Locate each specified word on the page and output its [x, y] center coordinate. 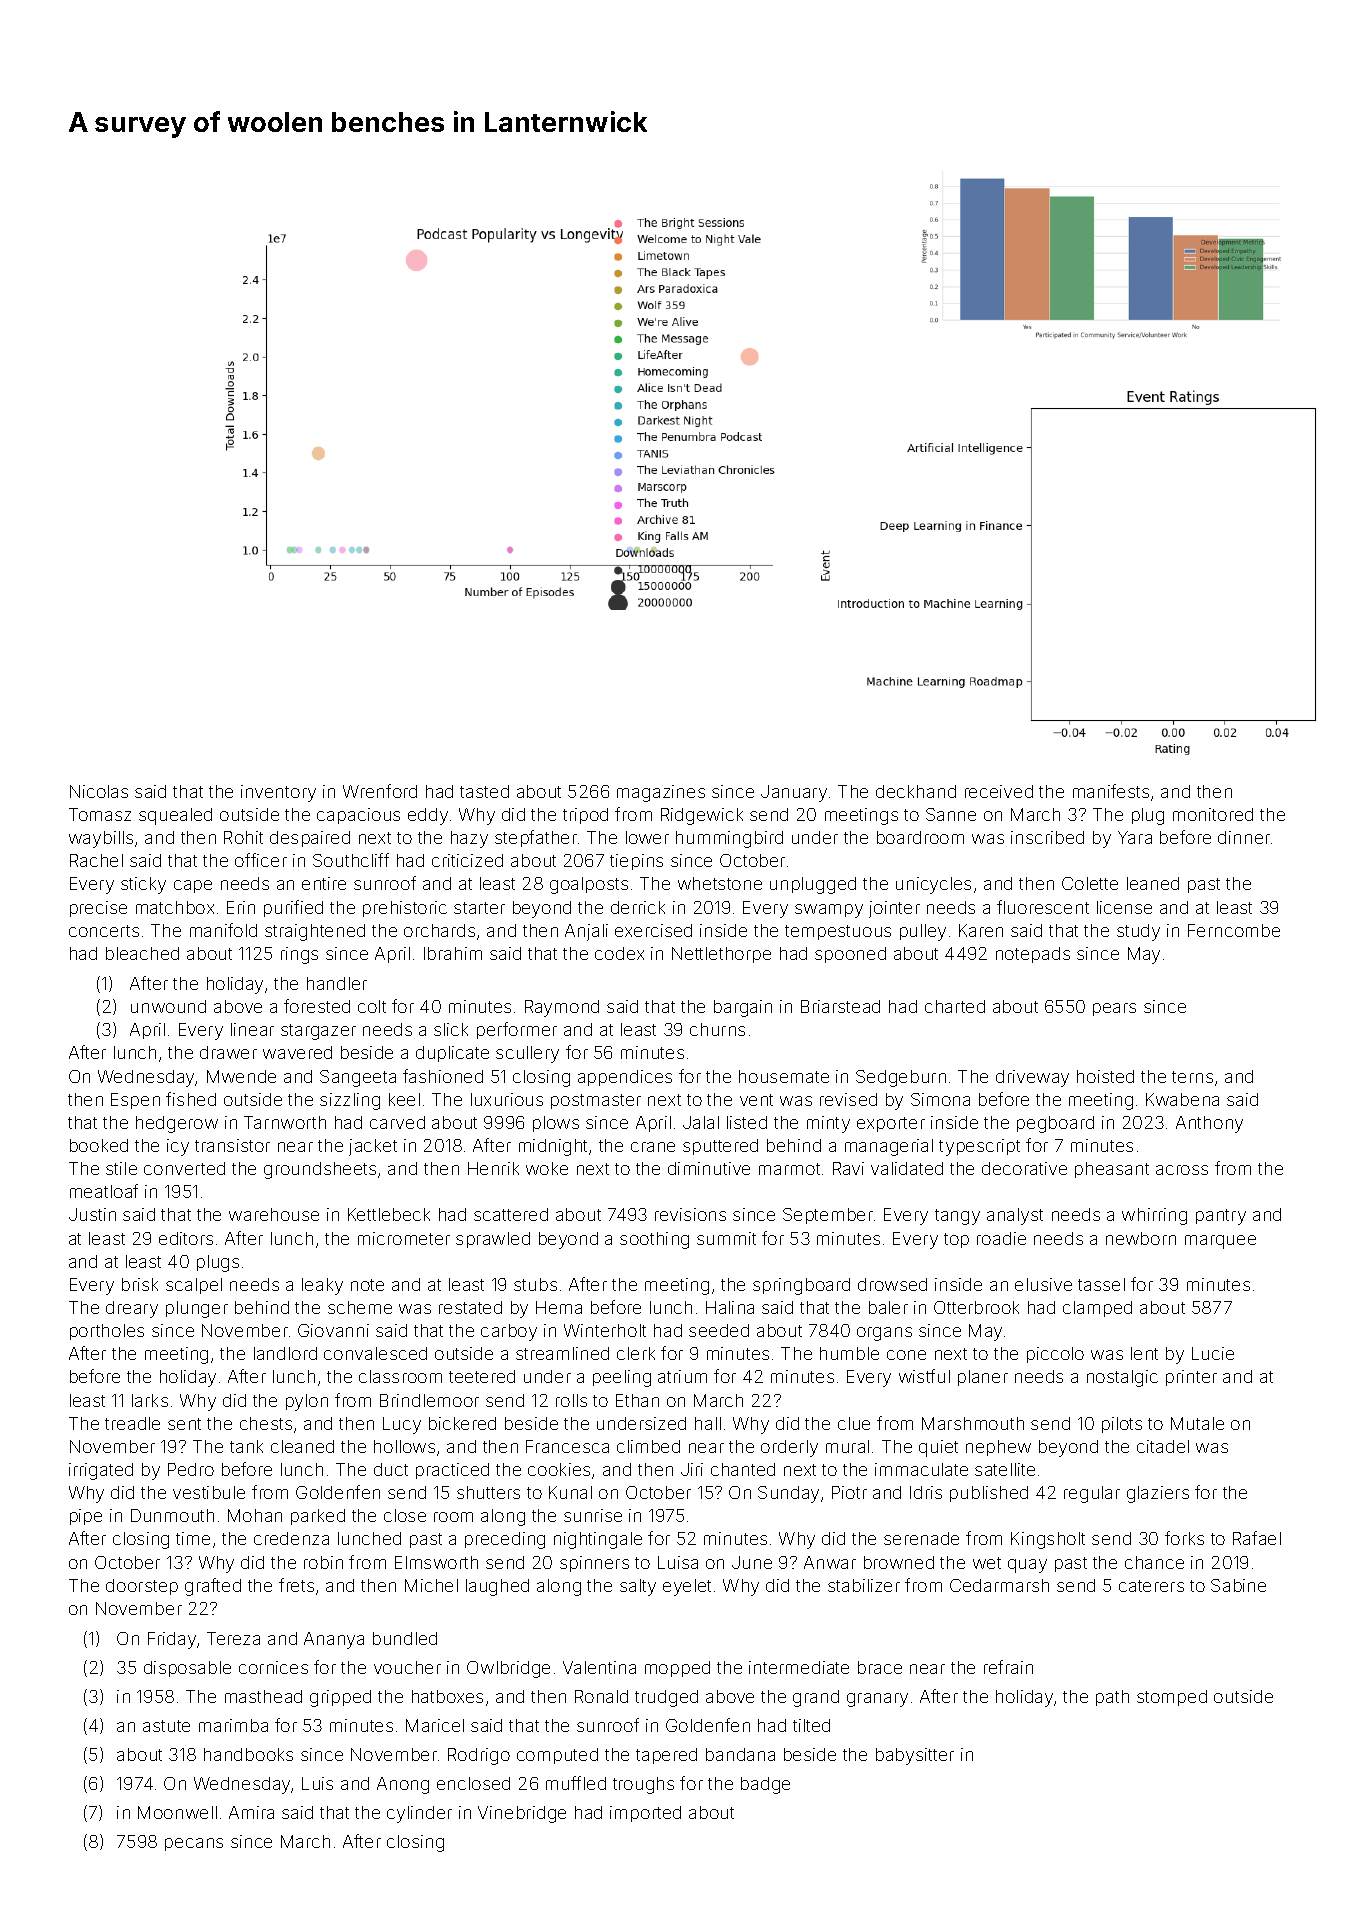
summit [726, 1238]
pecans [194, 1844]
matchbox [175, 907]
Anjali [586, 932]
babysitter [915, 1756]
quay [1027, 1566]
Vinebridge [522, 1814]
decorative [1024, 1168]
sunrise [593, 1515]
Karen [981, 930]
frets [296, 1585]
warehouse [274, 1214]
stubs [535, 1284]
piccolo [1055, 1355]
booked [99, 1145]
